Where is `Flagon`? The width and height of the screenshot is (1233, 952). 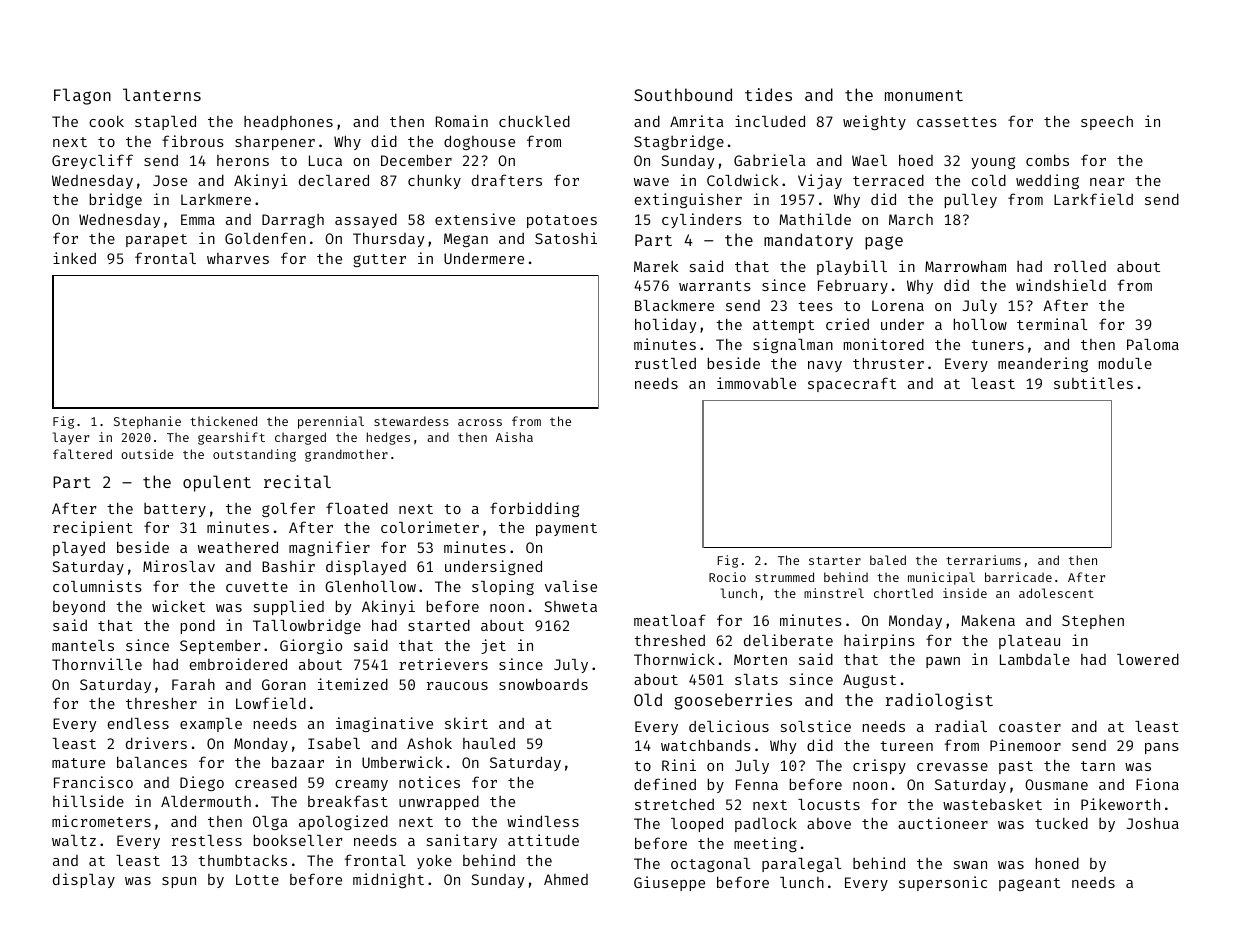
Flagon is located at coordinates (82, 96).
